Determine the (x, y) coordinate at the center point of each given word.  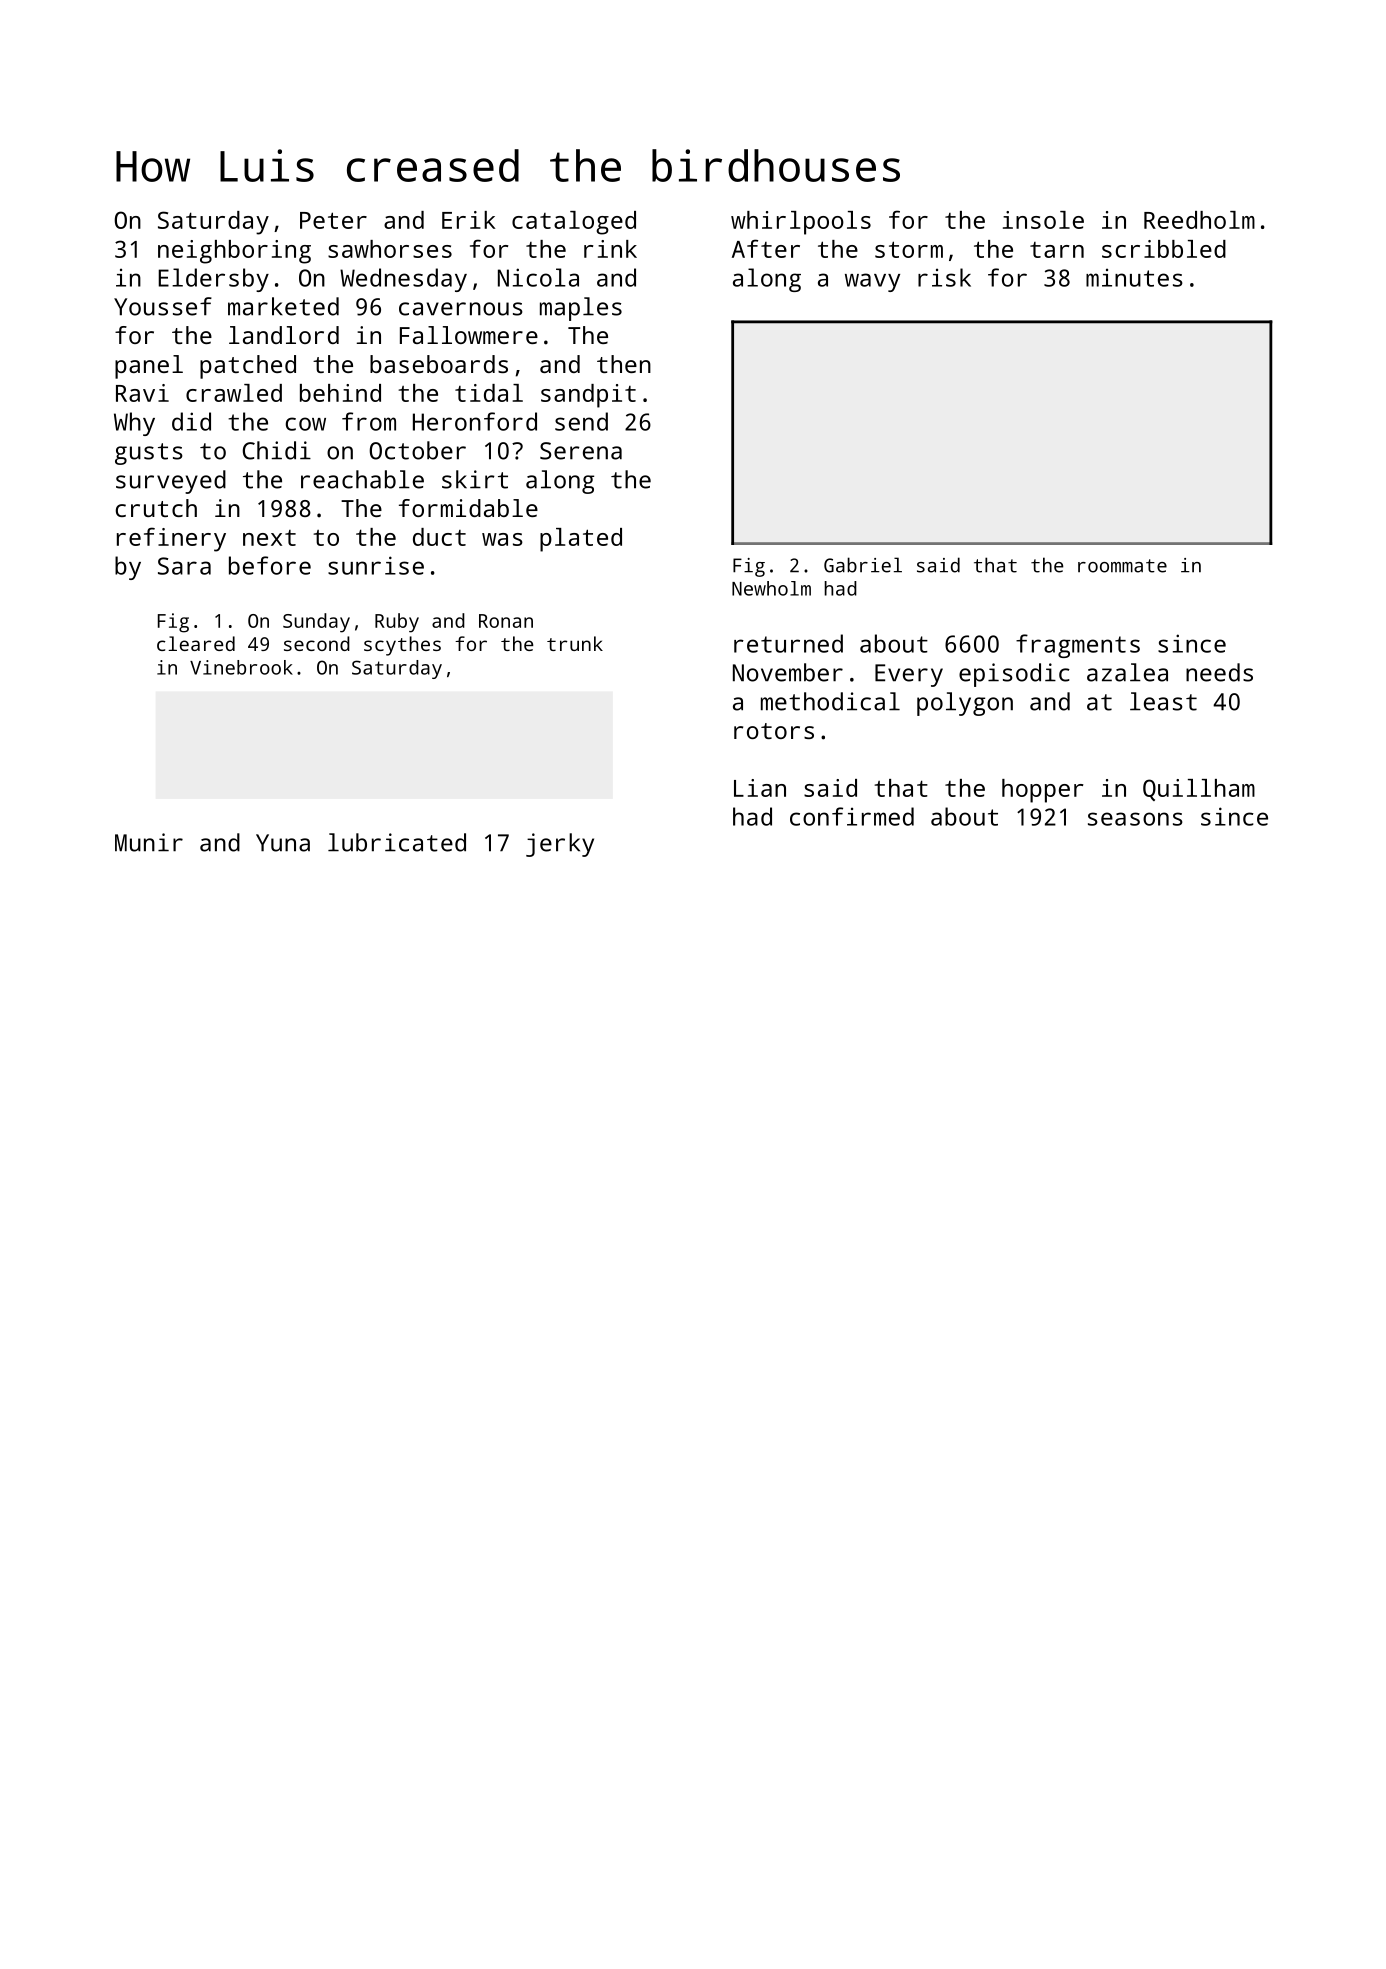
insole (1043, 220)
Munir (149, 842)
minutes (1134, 277)
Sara (184, 566)
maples (581, 309)
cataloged (574, 223)
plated (581, 540)
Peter (333, 220)
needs (1219, 672)
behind (340, 393)
